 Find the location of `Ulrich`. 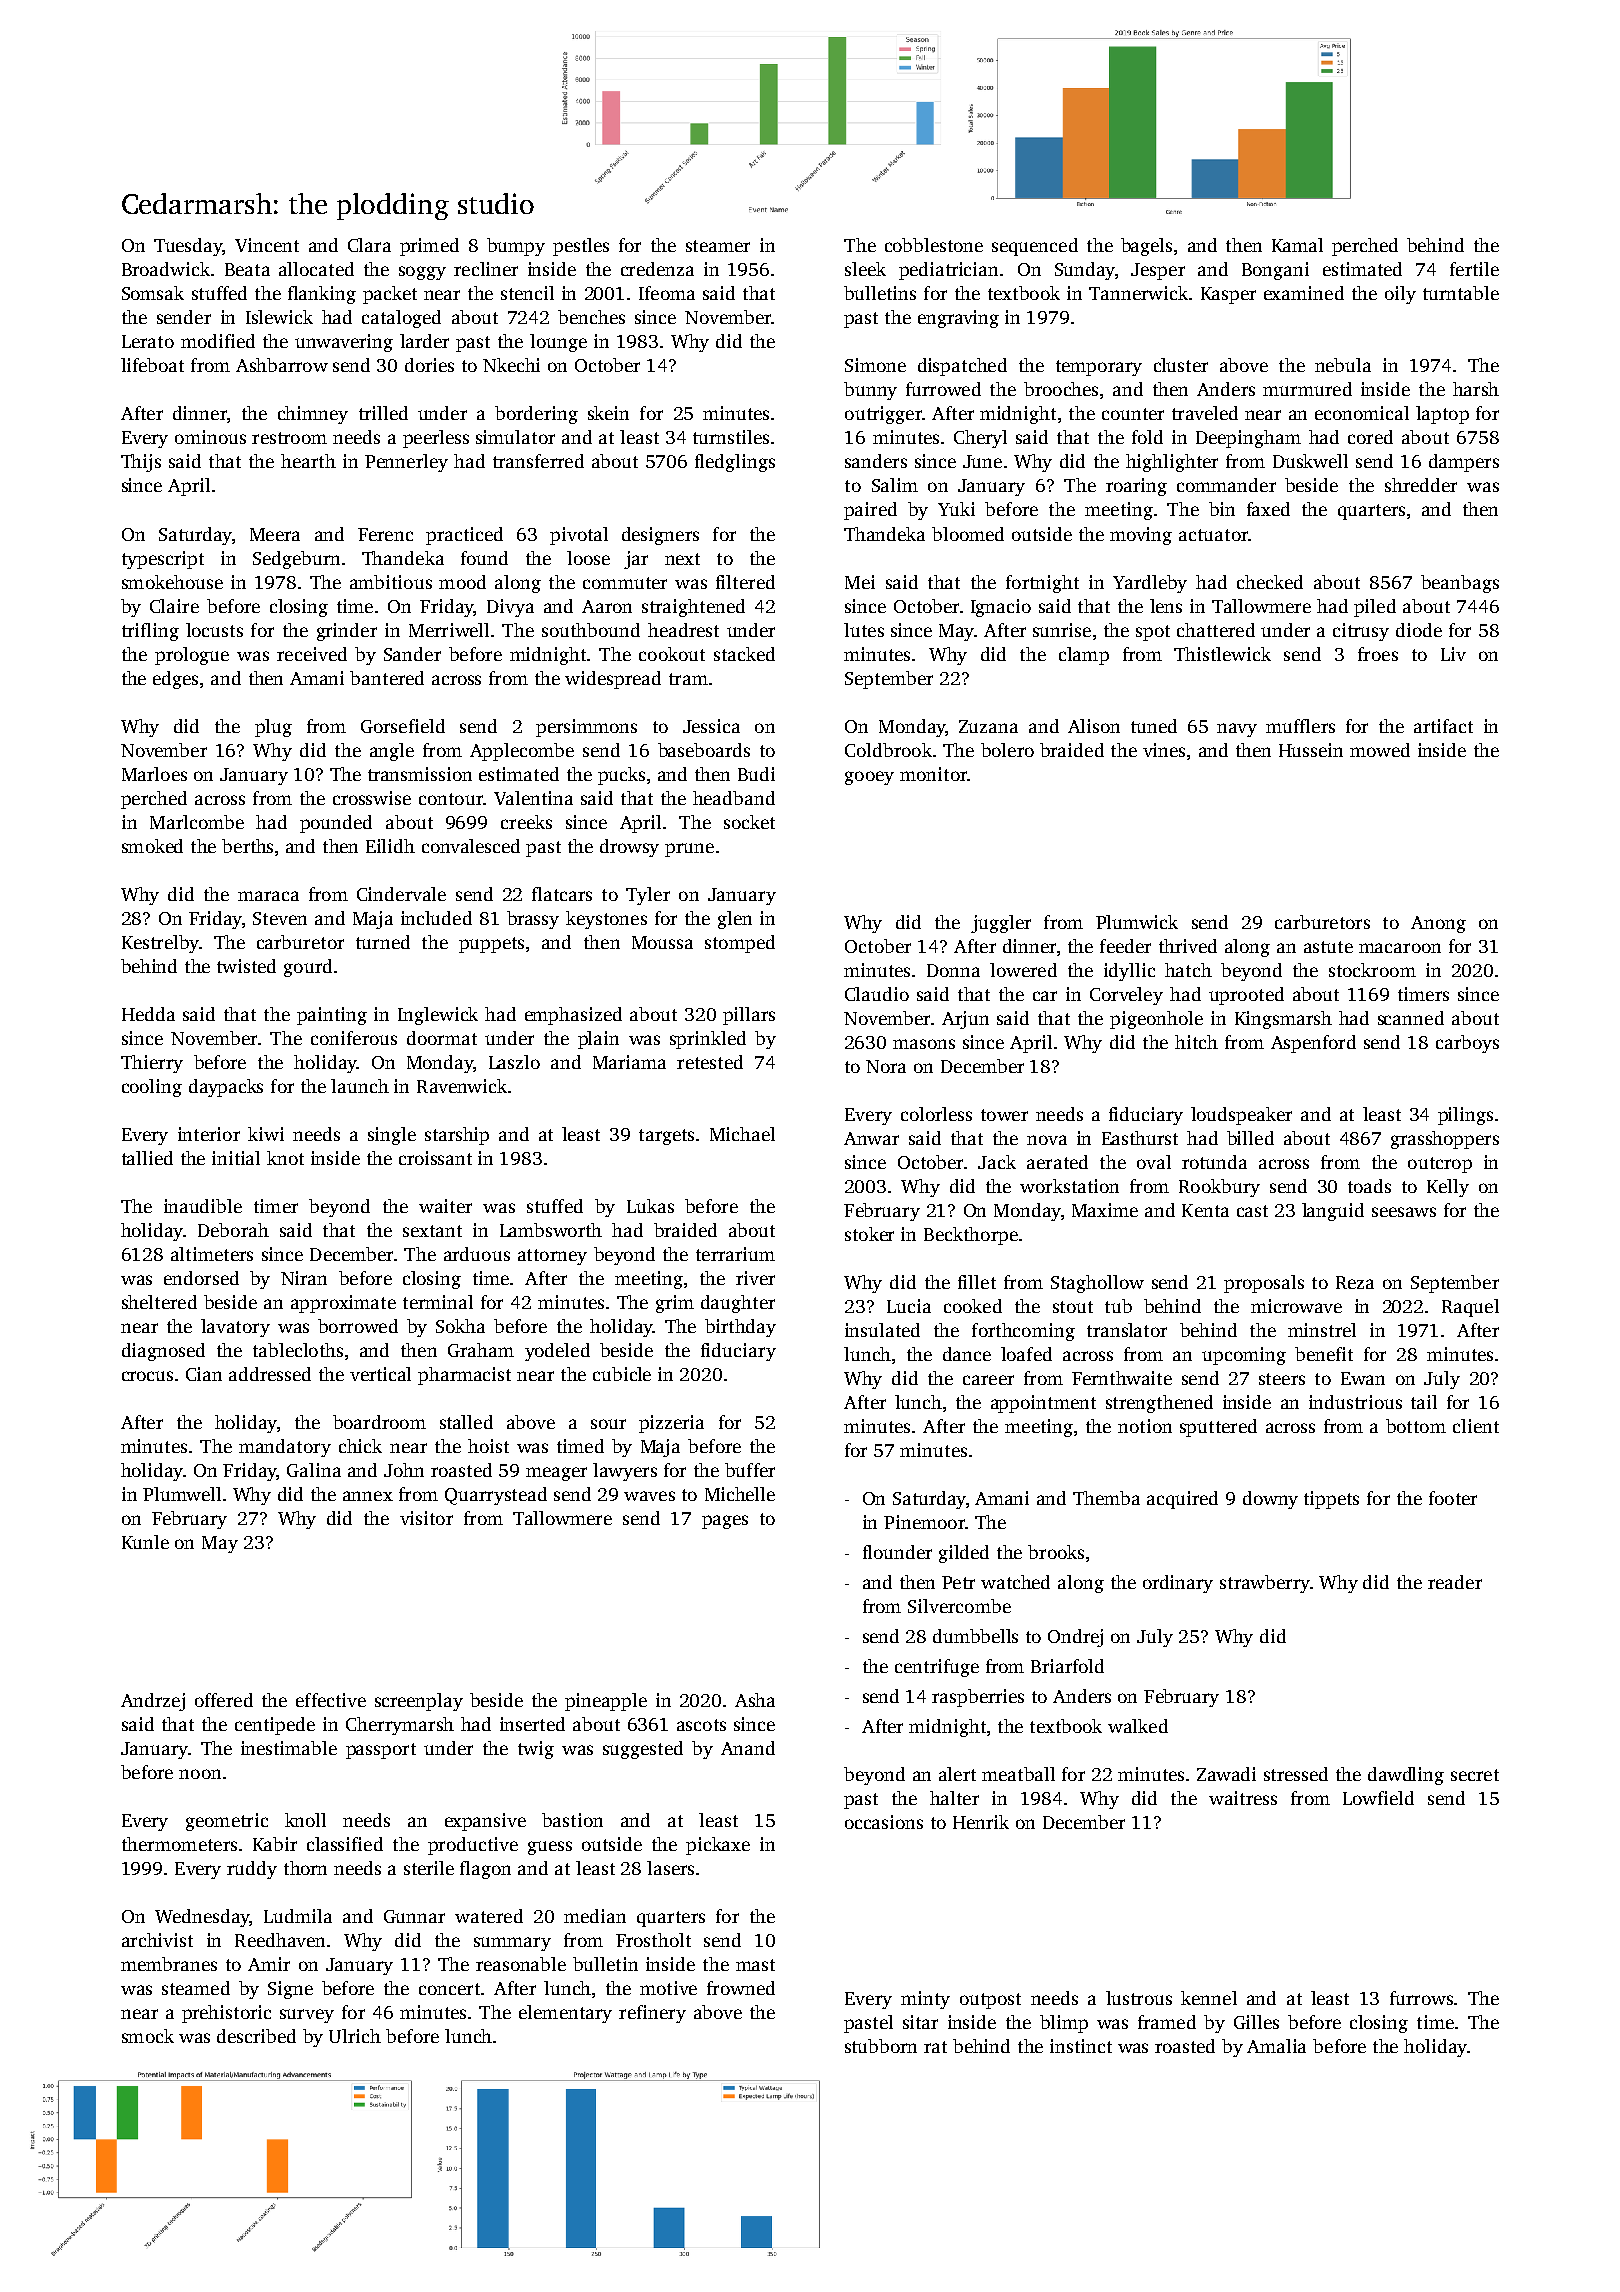

Ulrich is located at coordinates (355, 2036).
